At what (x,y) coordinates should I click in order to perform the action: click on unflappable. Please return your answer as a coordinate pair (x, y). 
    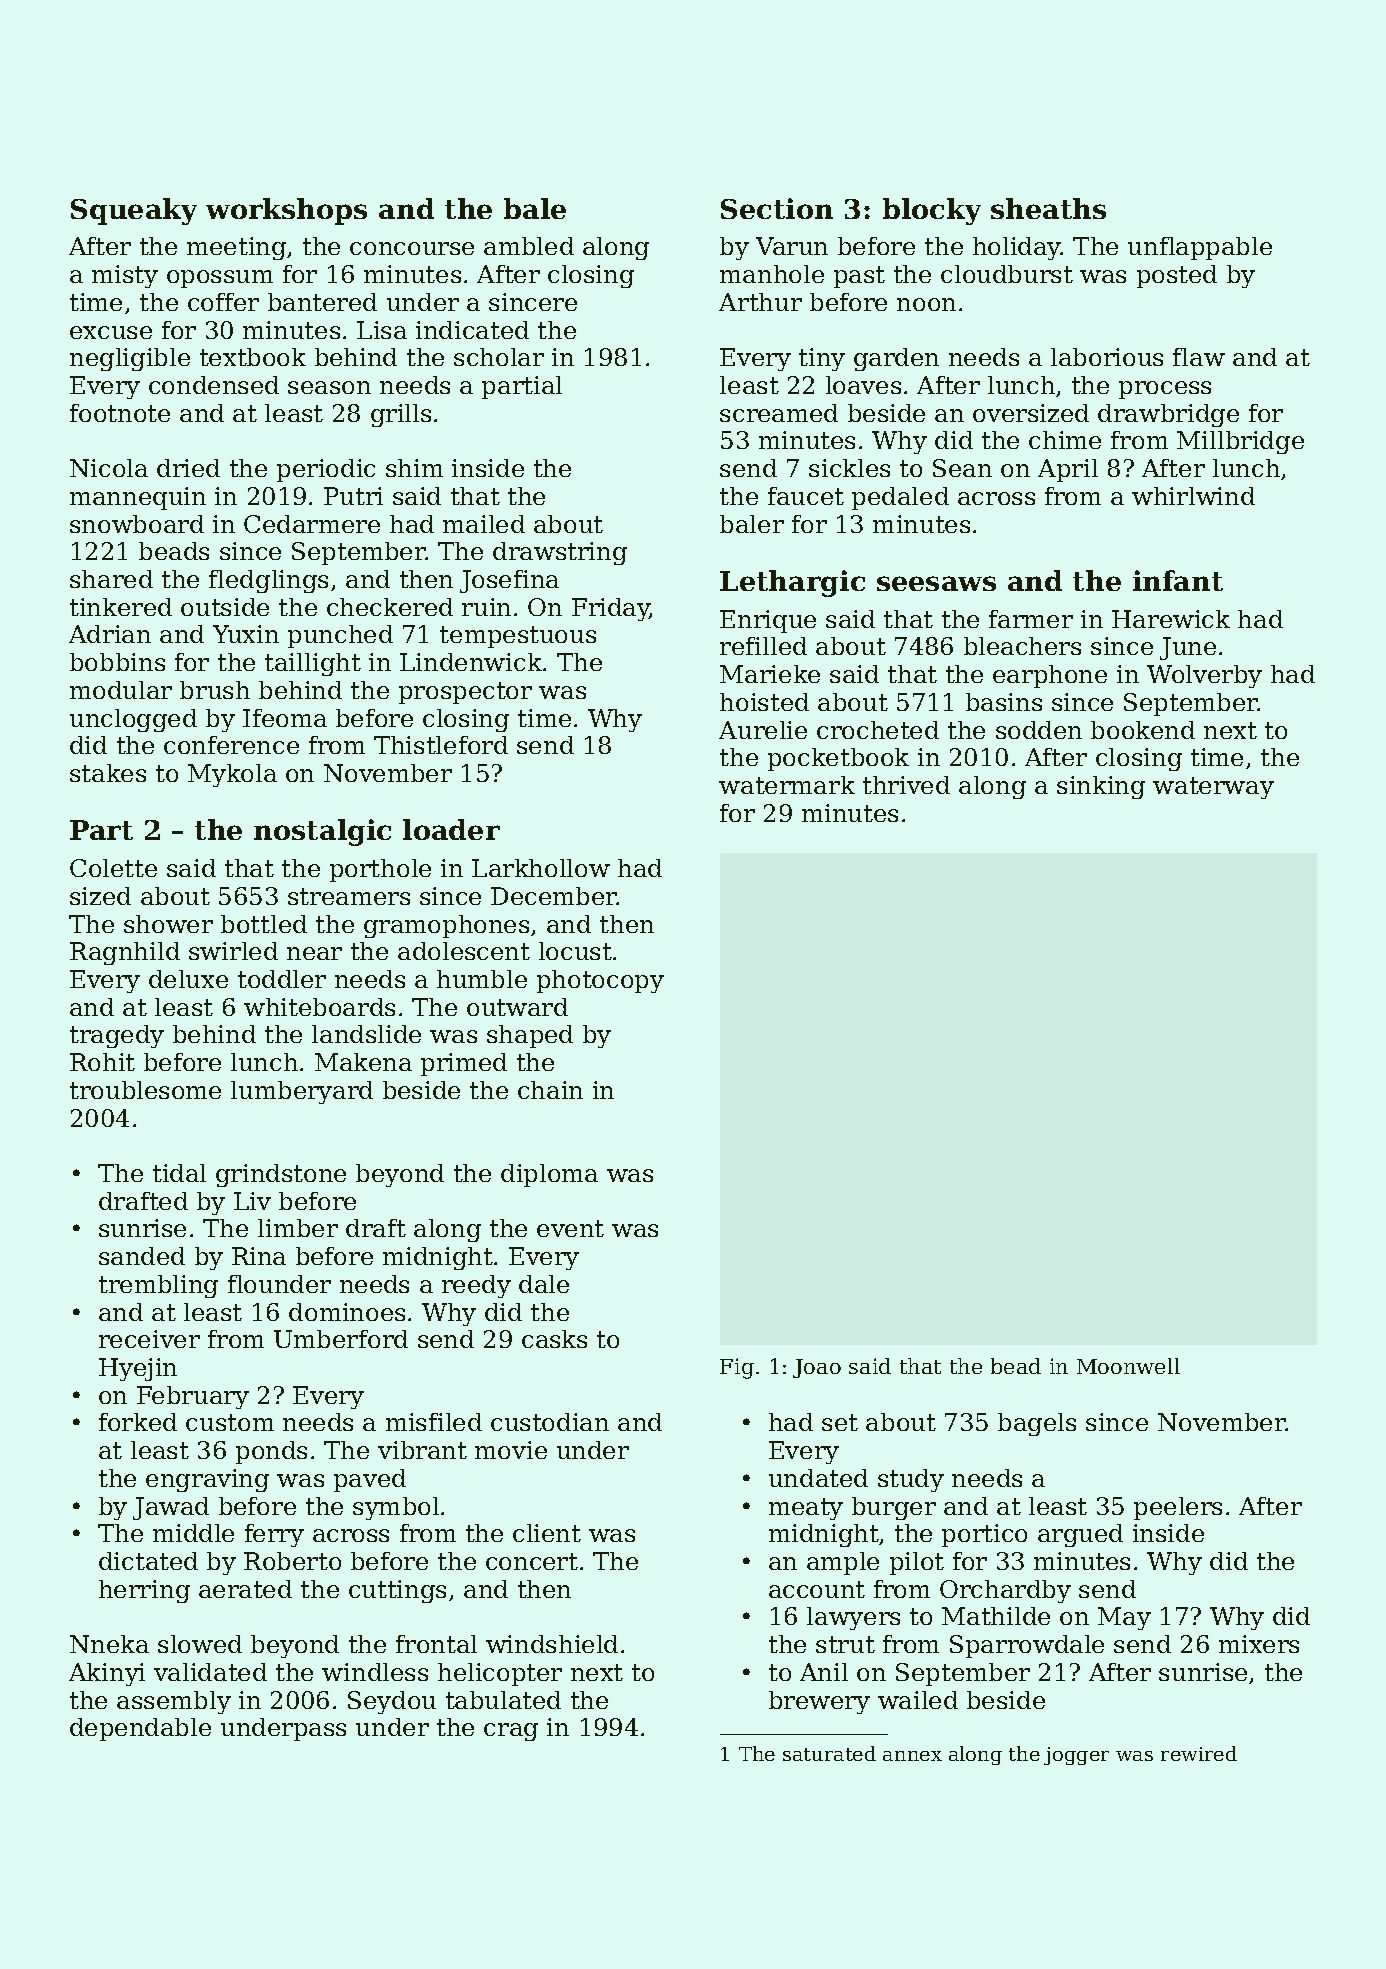
    Looking at the image, I should click on (1200, 248).
